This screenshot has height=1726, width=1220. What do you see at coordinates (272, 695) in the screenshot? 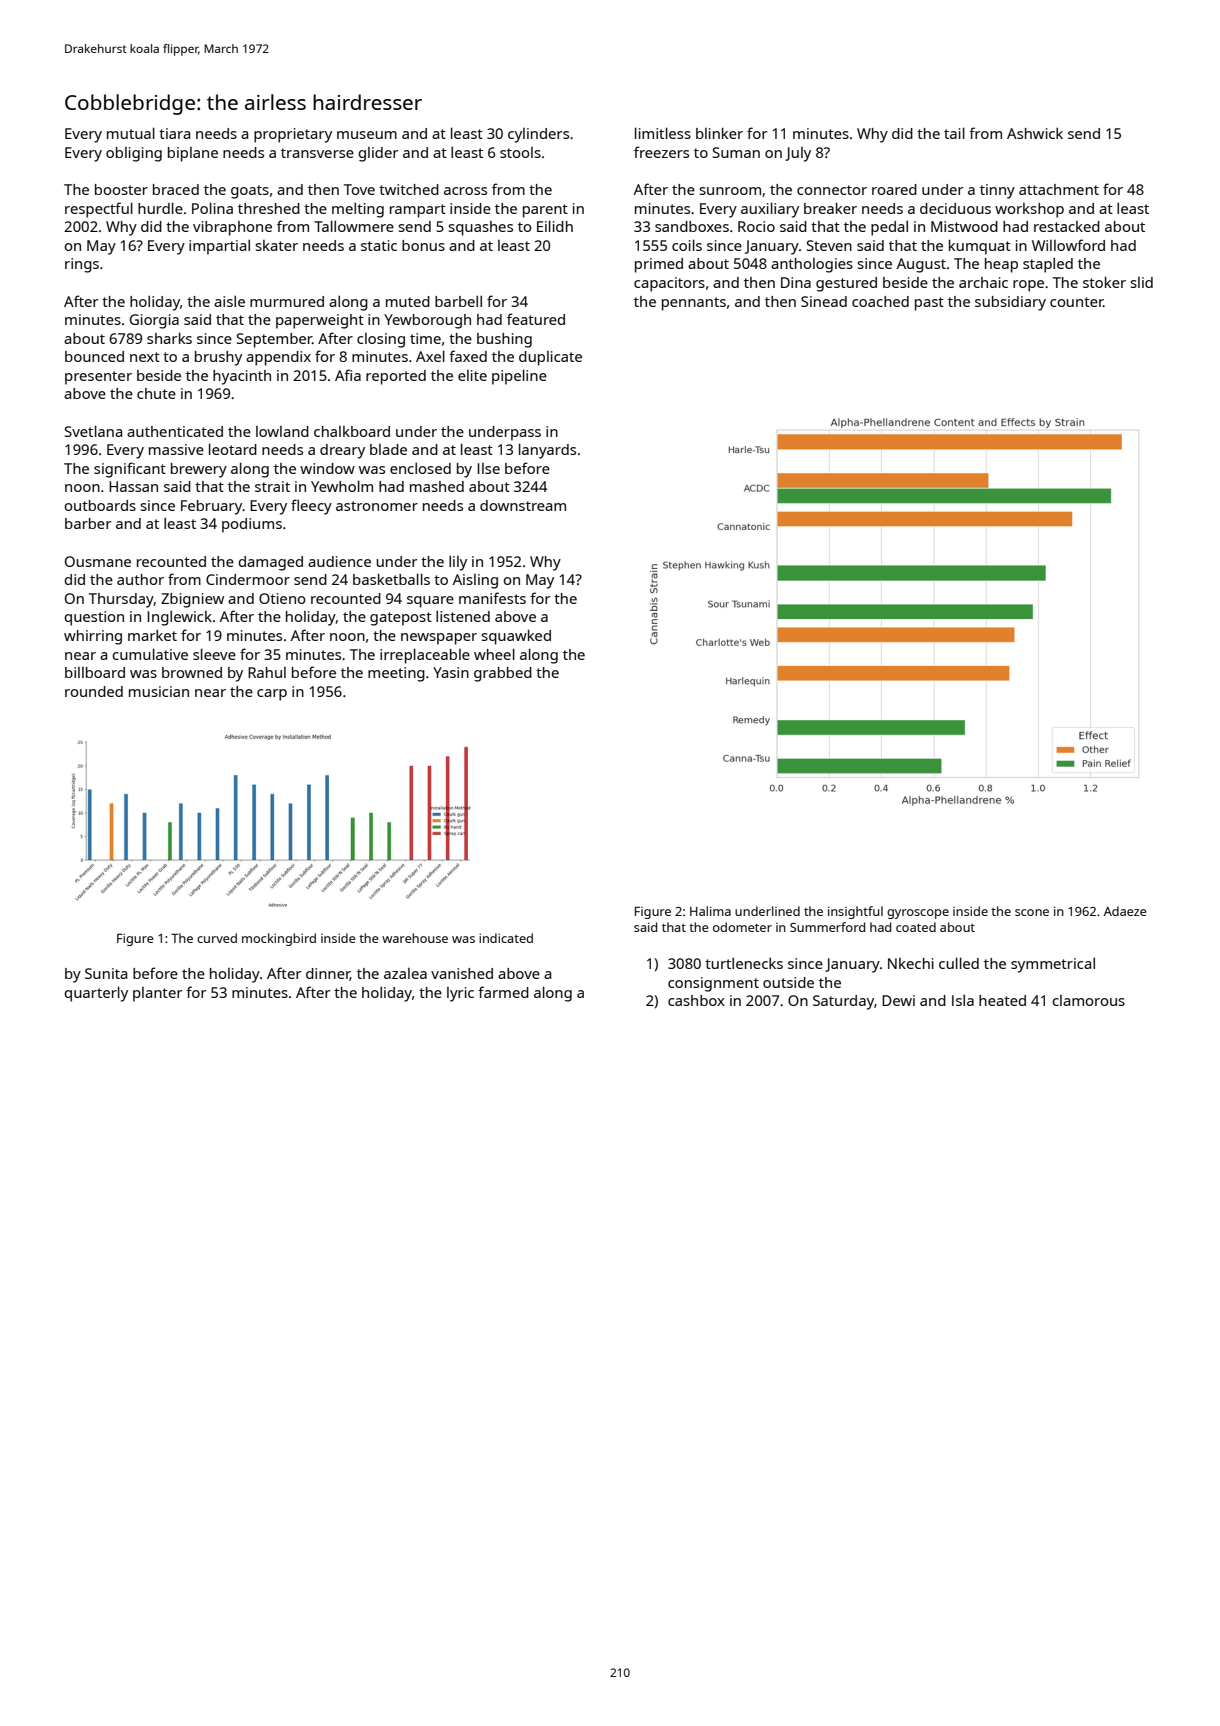
I see `carp` at bounding box center [272, 695].
